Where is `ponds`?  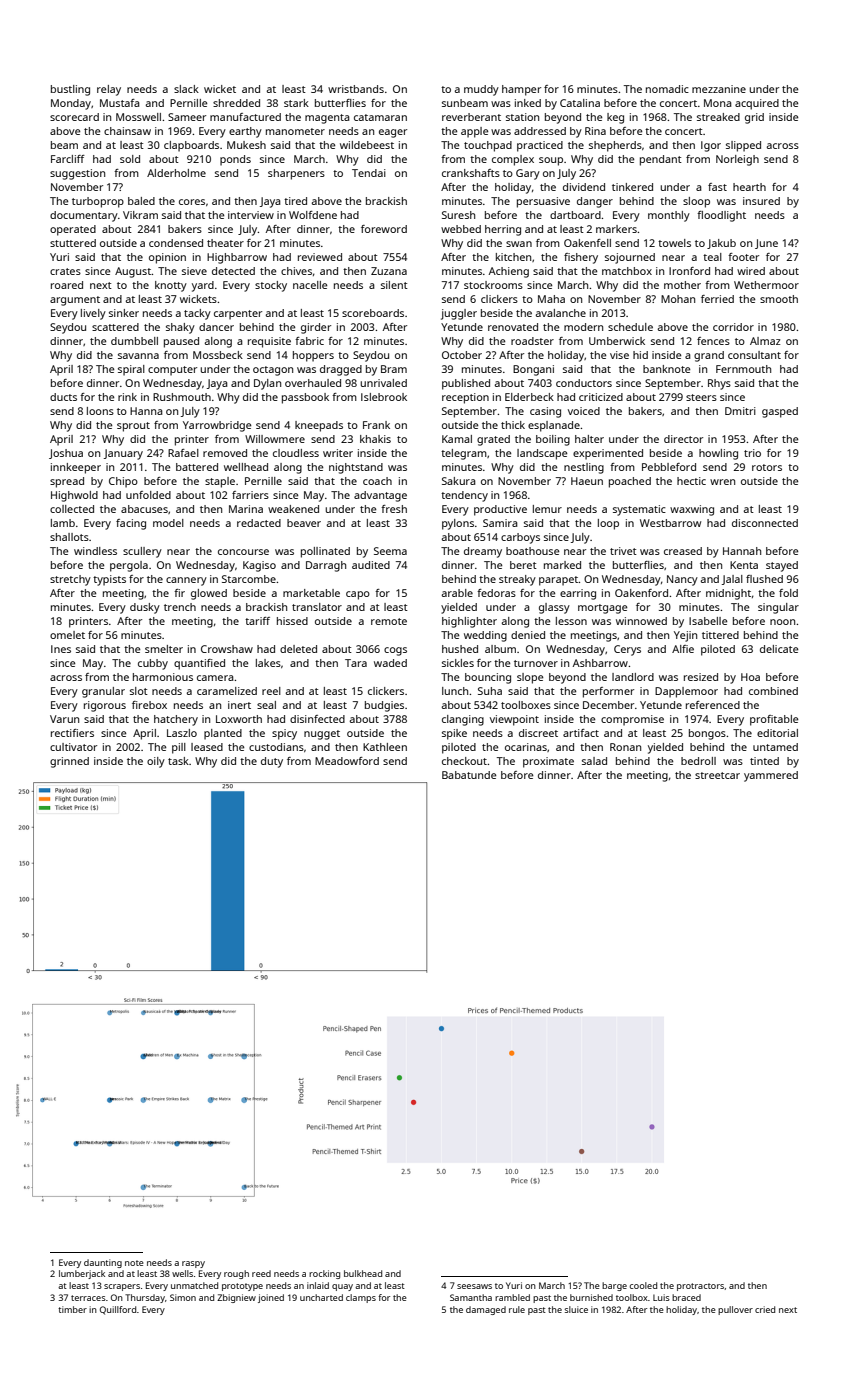
ponds is located at coordinates (235, 160).
